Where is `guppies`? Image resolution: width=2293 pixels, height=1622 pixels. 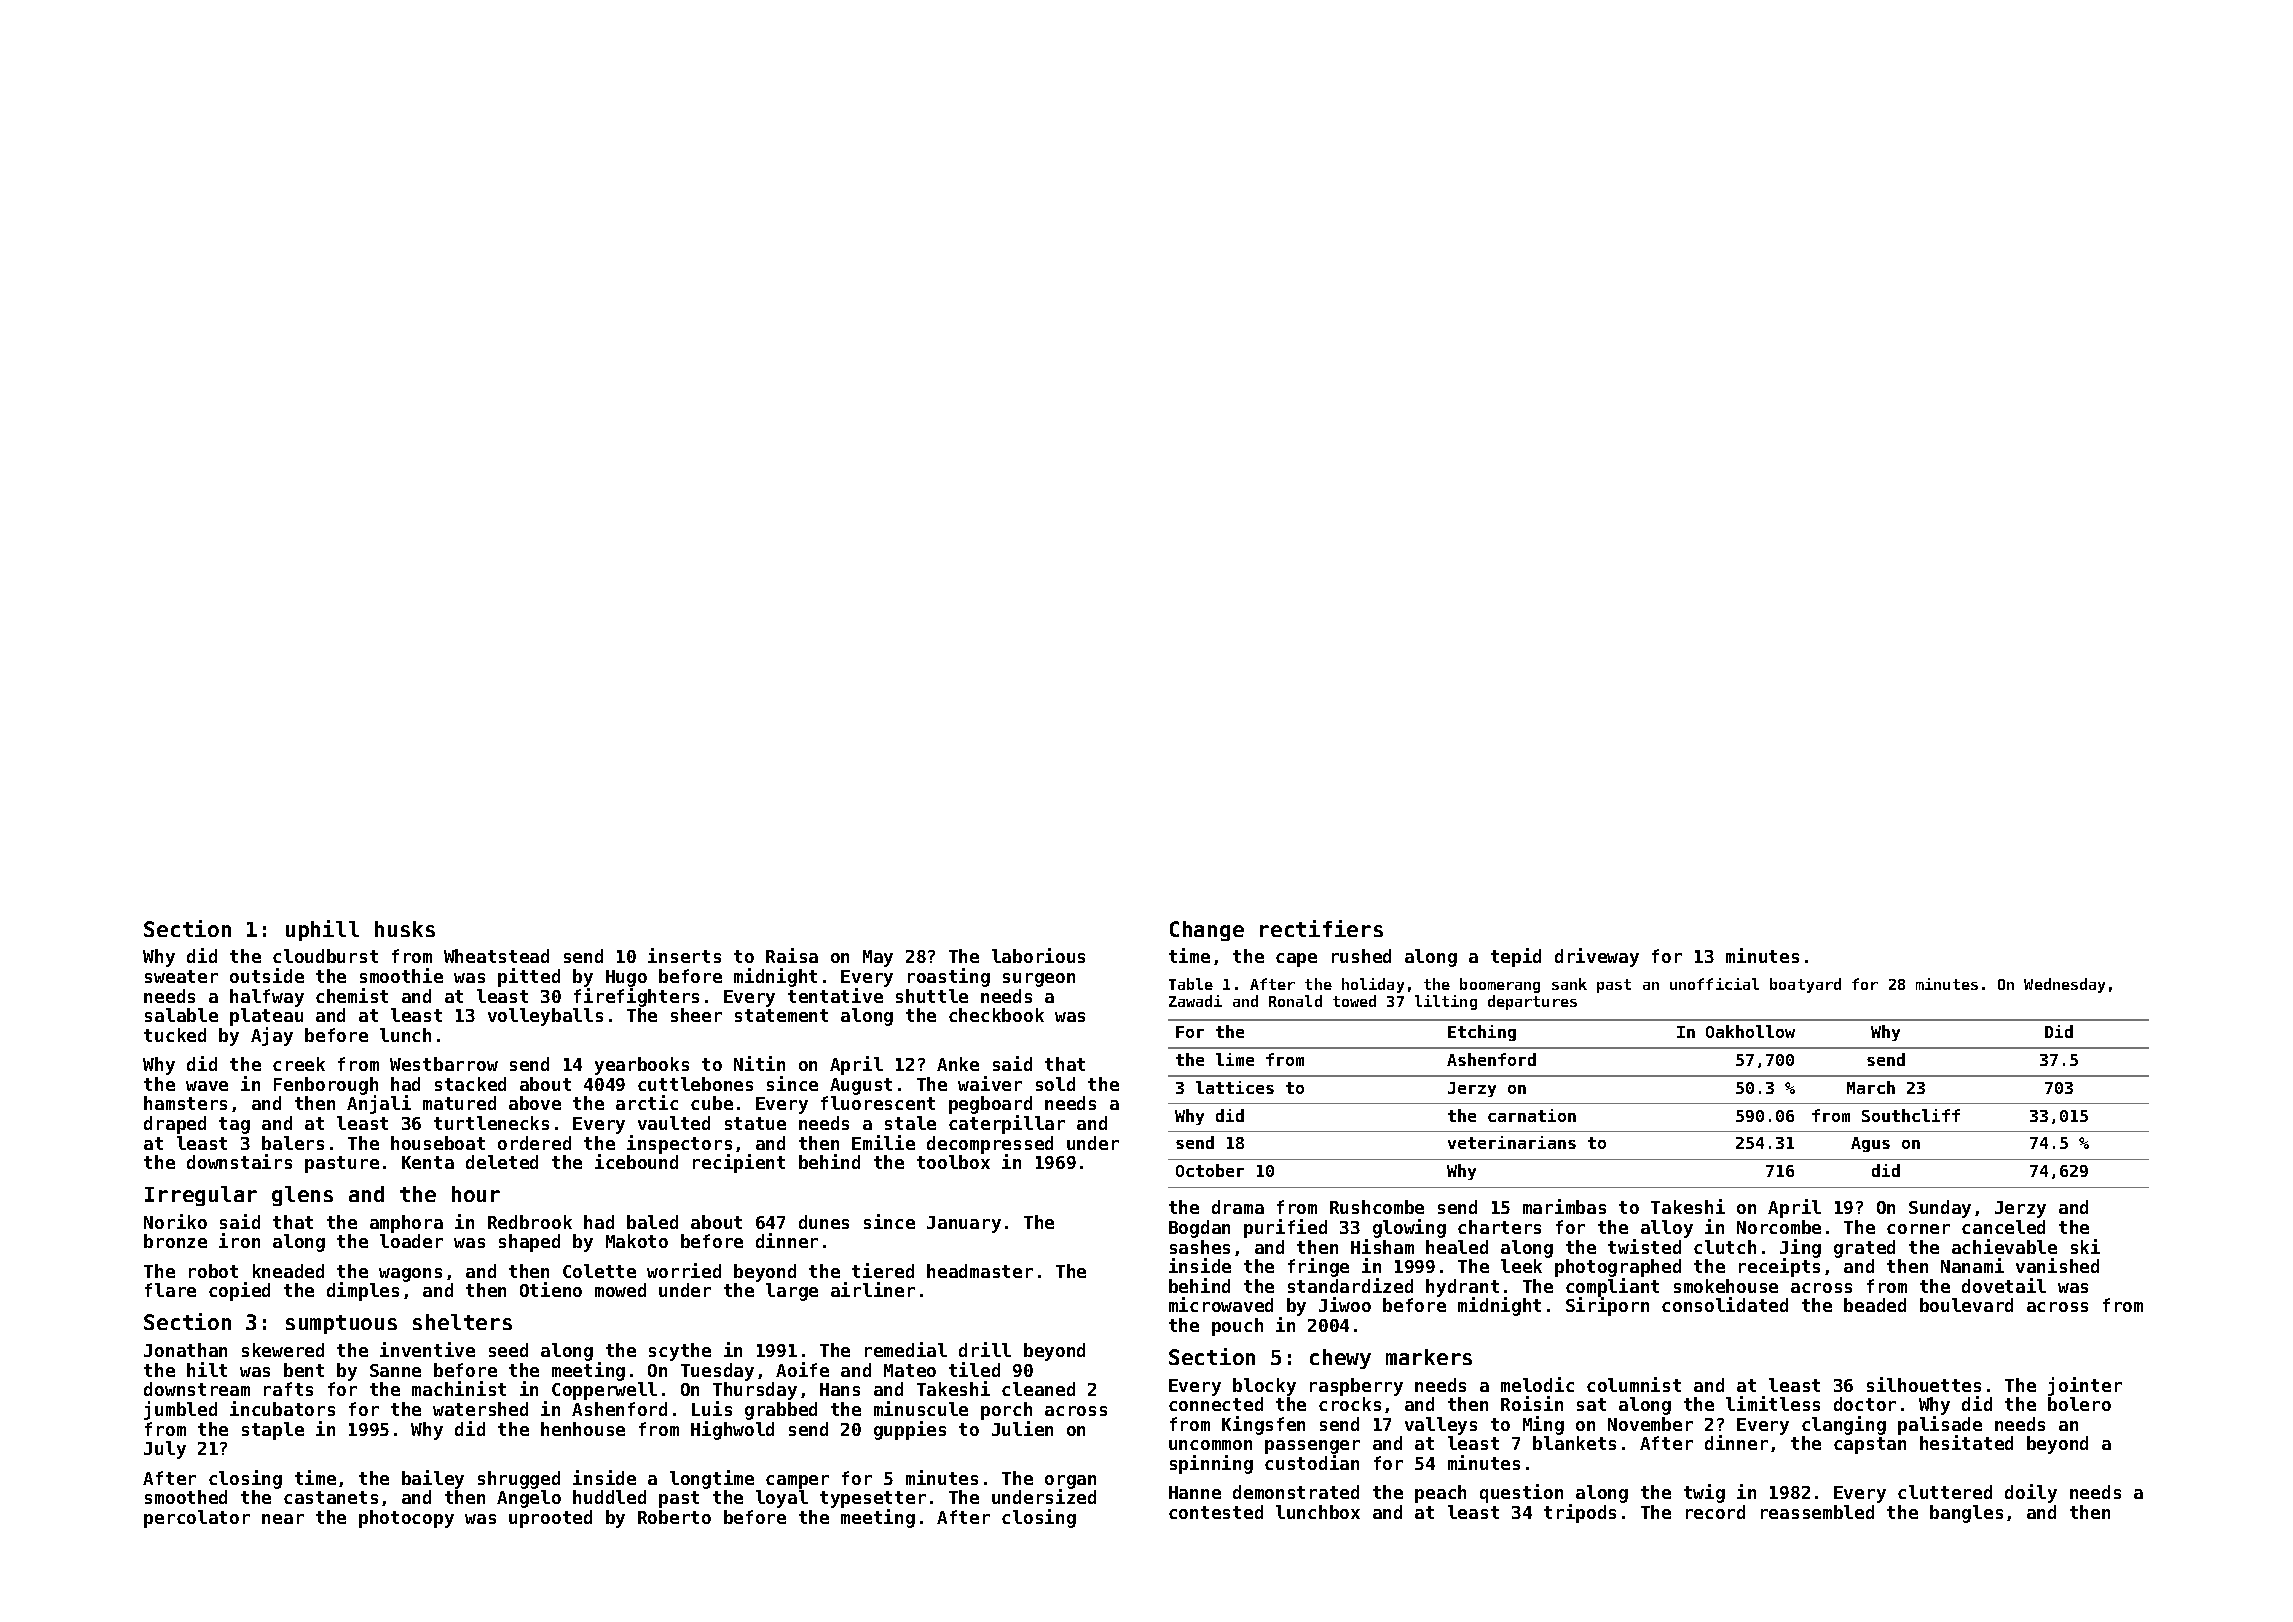
guppies is located at coordinates (910, 1430).
